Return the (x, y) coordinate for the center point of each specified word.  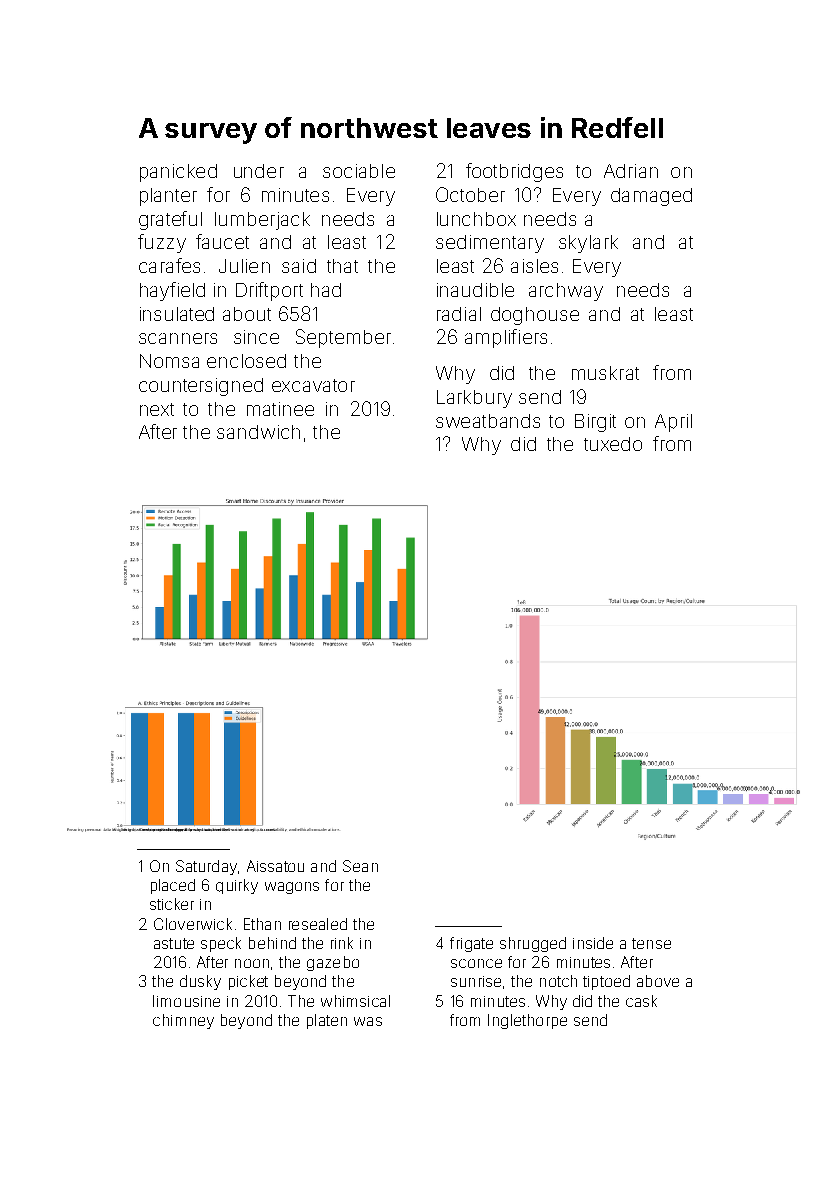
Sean (360, 866)
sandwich (258, 432)
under (259, 171)
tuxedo (613, 444)
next (157, 409)
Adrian (631, 171)
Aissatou (275, 866)
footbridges (514, 172)
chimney (183, 1021)
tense (651, 943)
